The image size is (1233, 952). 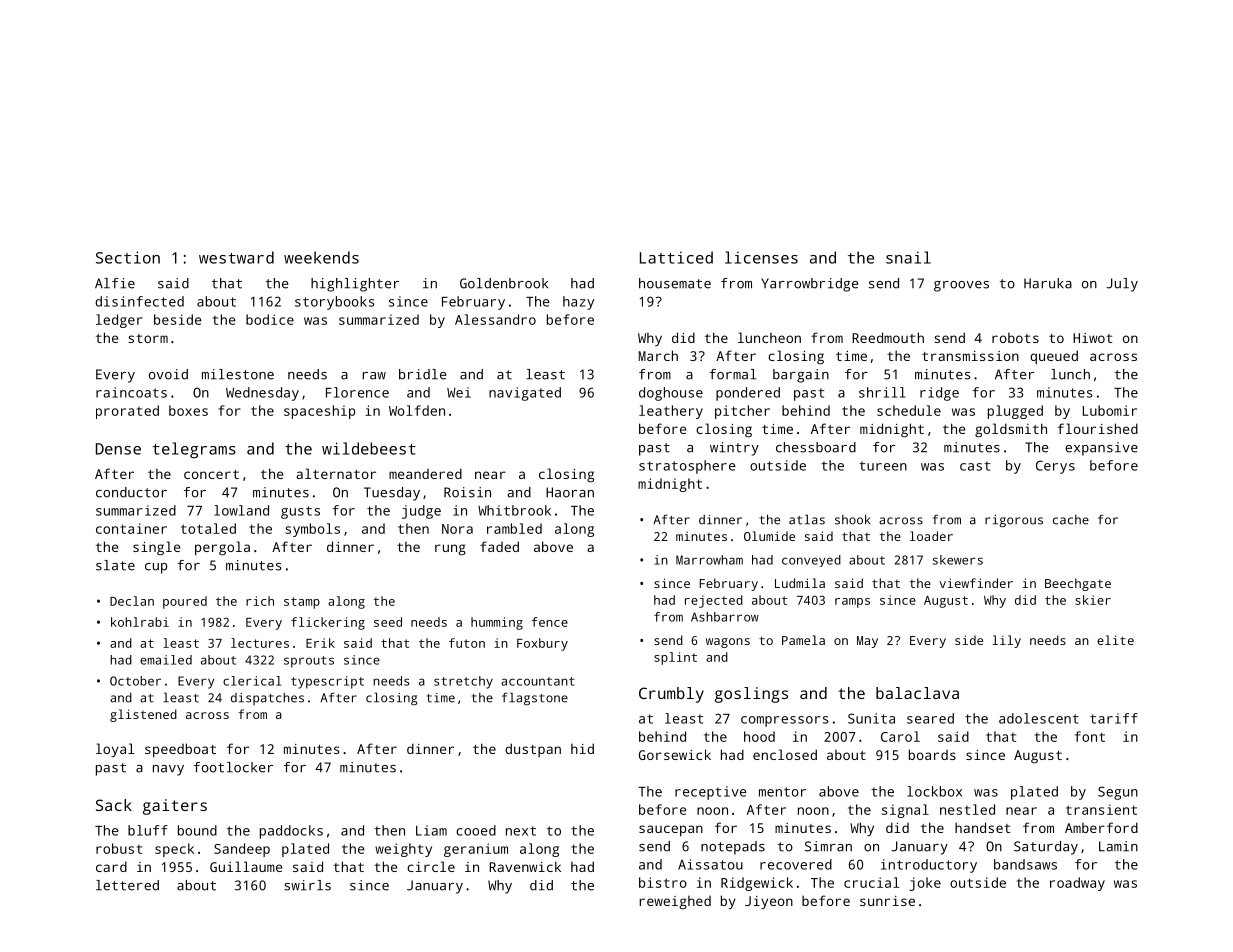 What do you see at coordinates (246, 866) in the screenshot?
I see `Guillaume` at bounding box center [246, 866].
